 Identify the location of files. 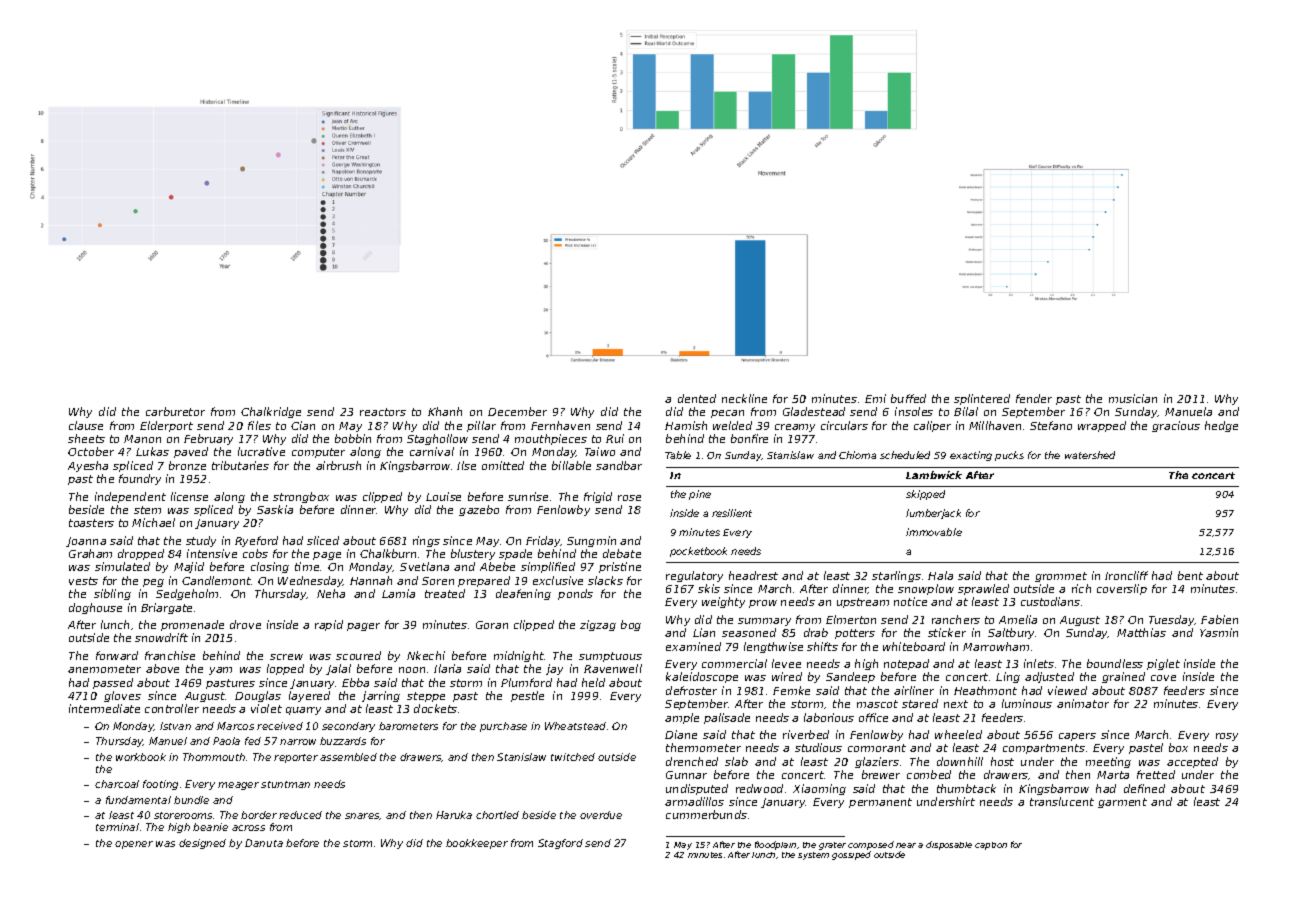
(259, 425).
